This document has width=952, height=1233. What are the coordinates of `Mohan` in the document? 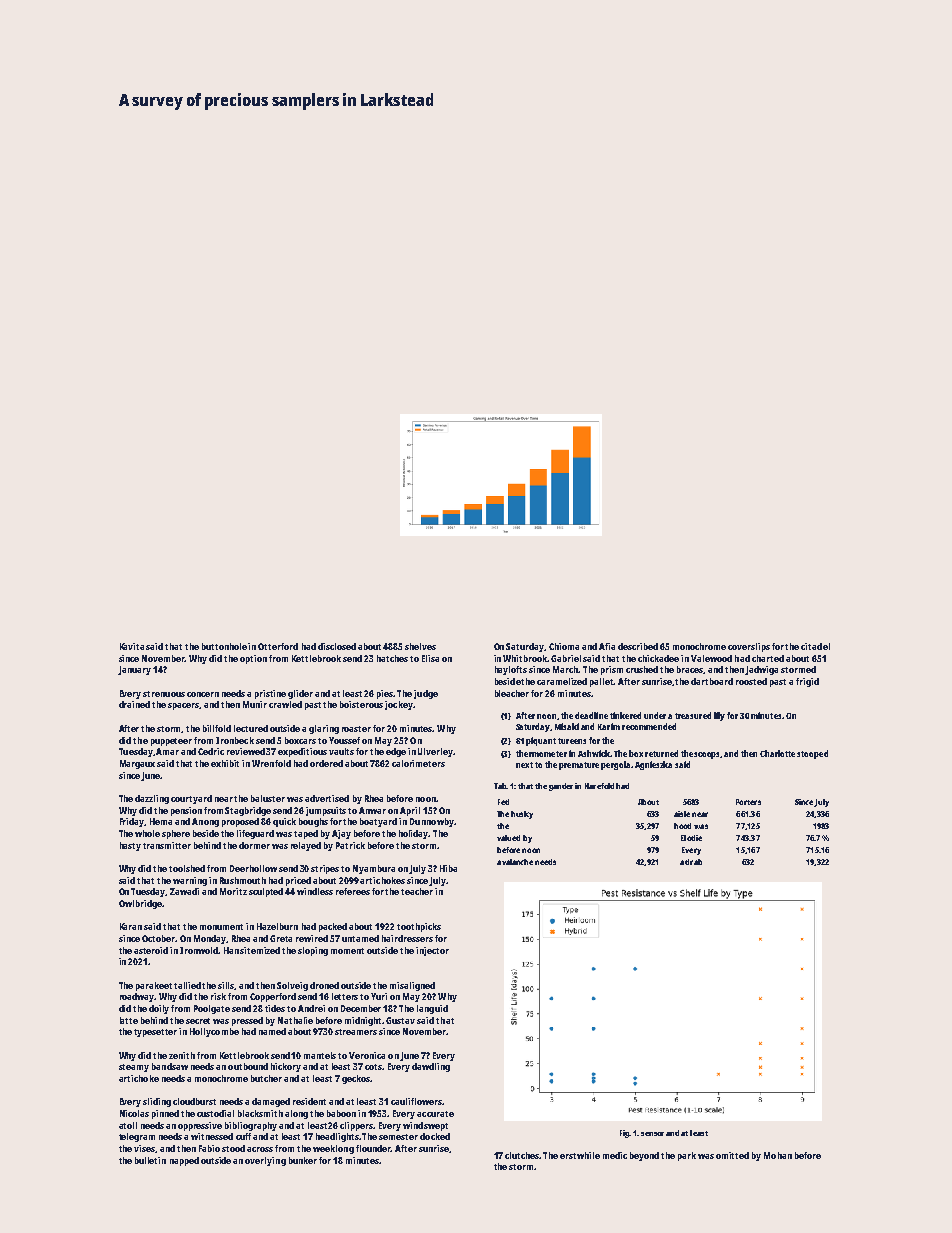 It's located at (778, 1155).
